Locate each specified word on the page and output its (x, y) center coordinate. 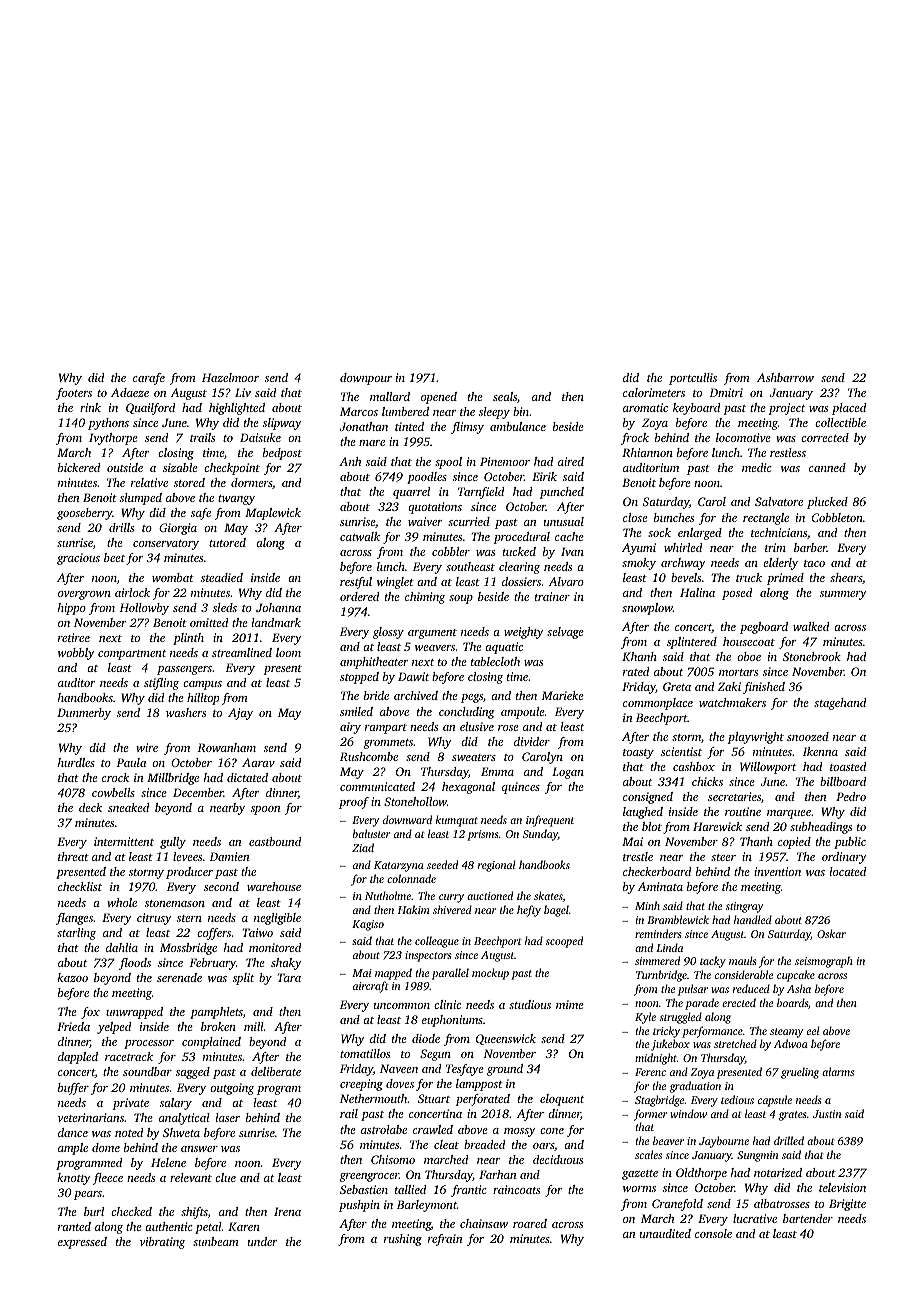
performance (712, 1032)
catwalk (360, 536)
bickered (79, 467)
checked (131, 1211)
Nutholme (388, 895)
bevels (686, 577)
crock (115, 777)
